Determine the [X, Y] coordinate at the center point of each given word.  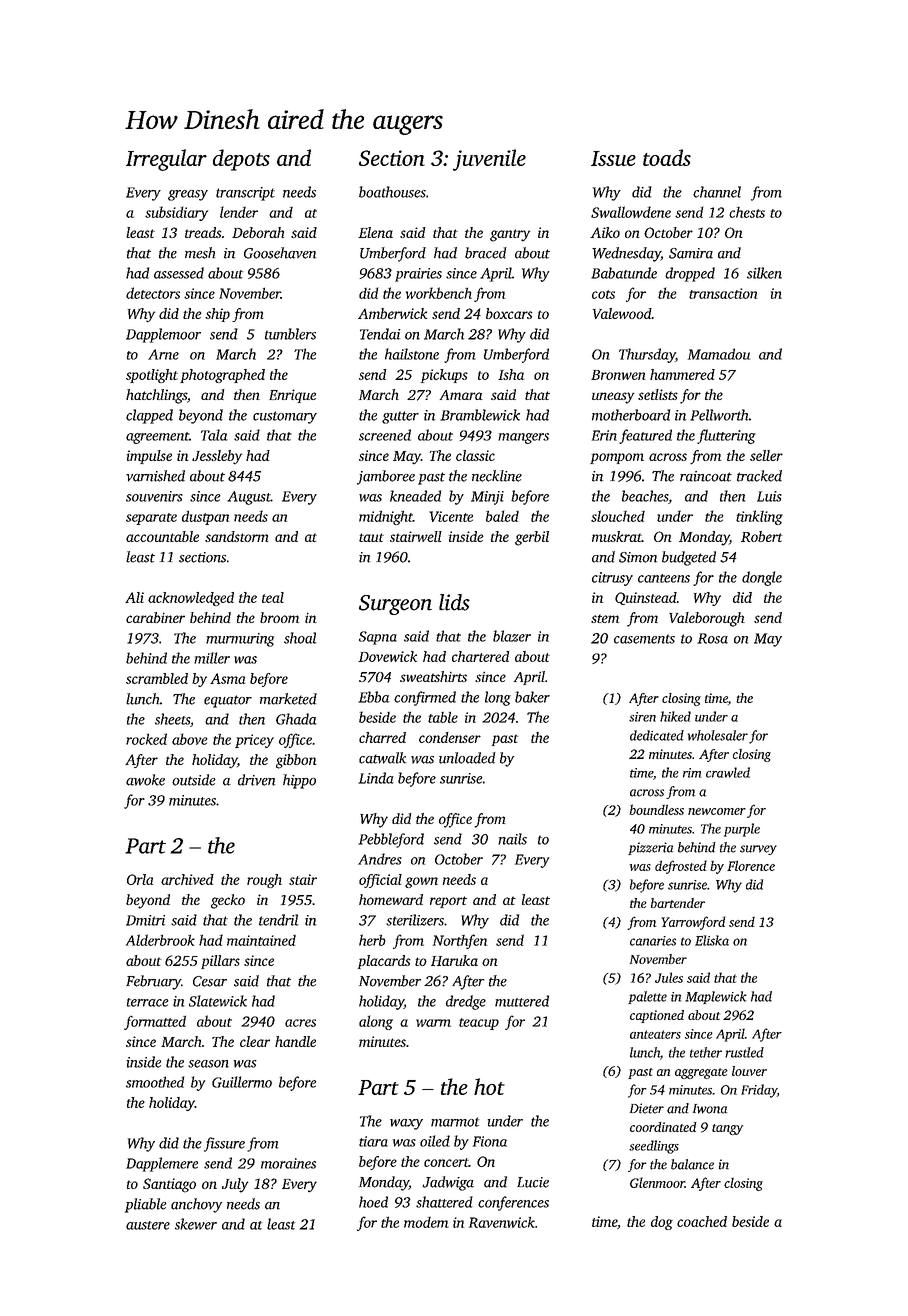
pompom [617, 458]
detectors [153, 293]
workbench [439, 293]
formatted [155, 1022]
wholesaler [718, 735]
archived [187, 879]
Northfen [460, 941]
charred [382, 737]
